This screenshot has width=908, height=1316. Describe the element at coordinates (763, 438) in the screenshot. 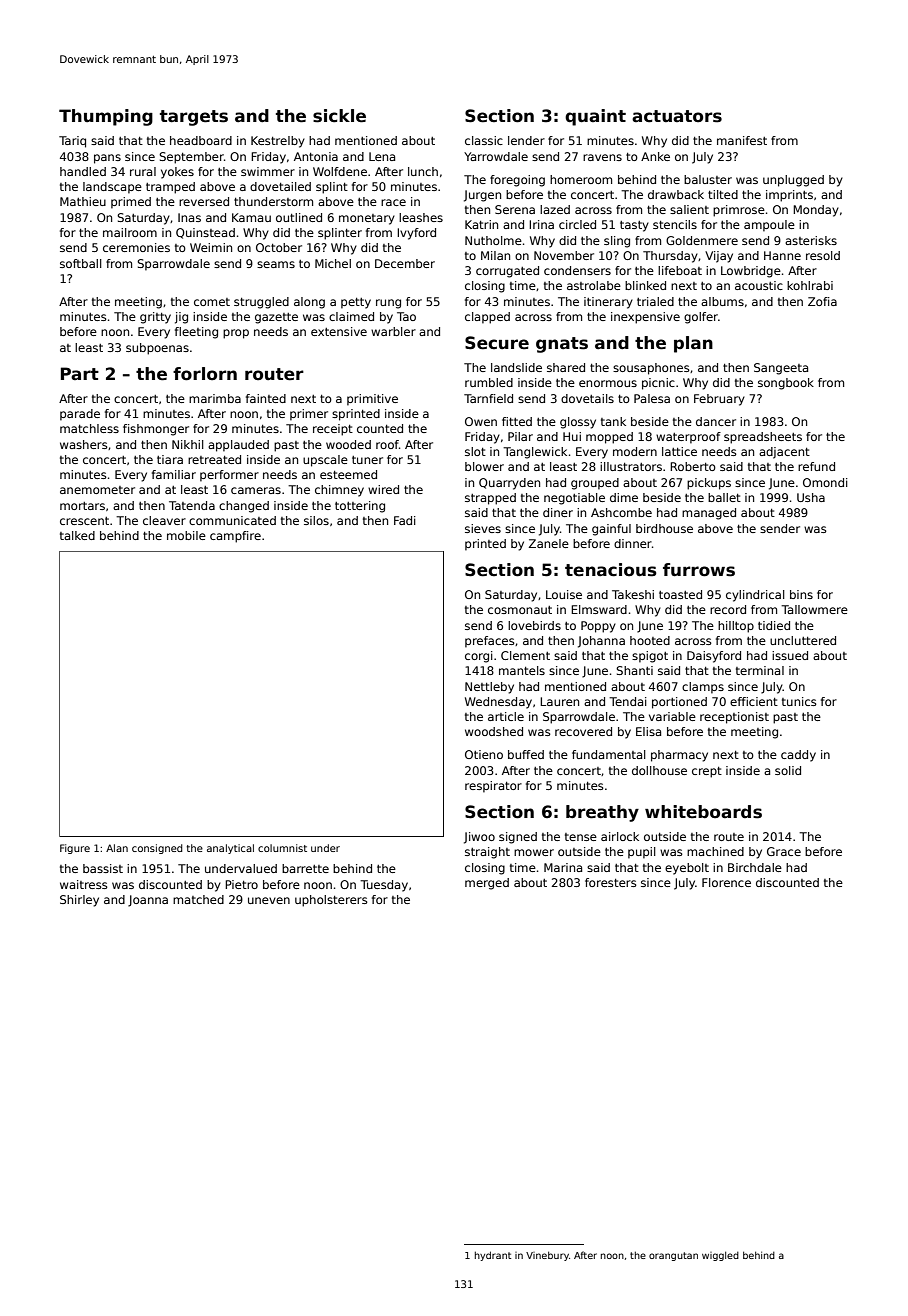

I see `spreadsheets` at that location.
